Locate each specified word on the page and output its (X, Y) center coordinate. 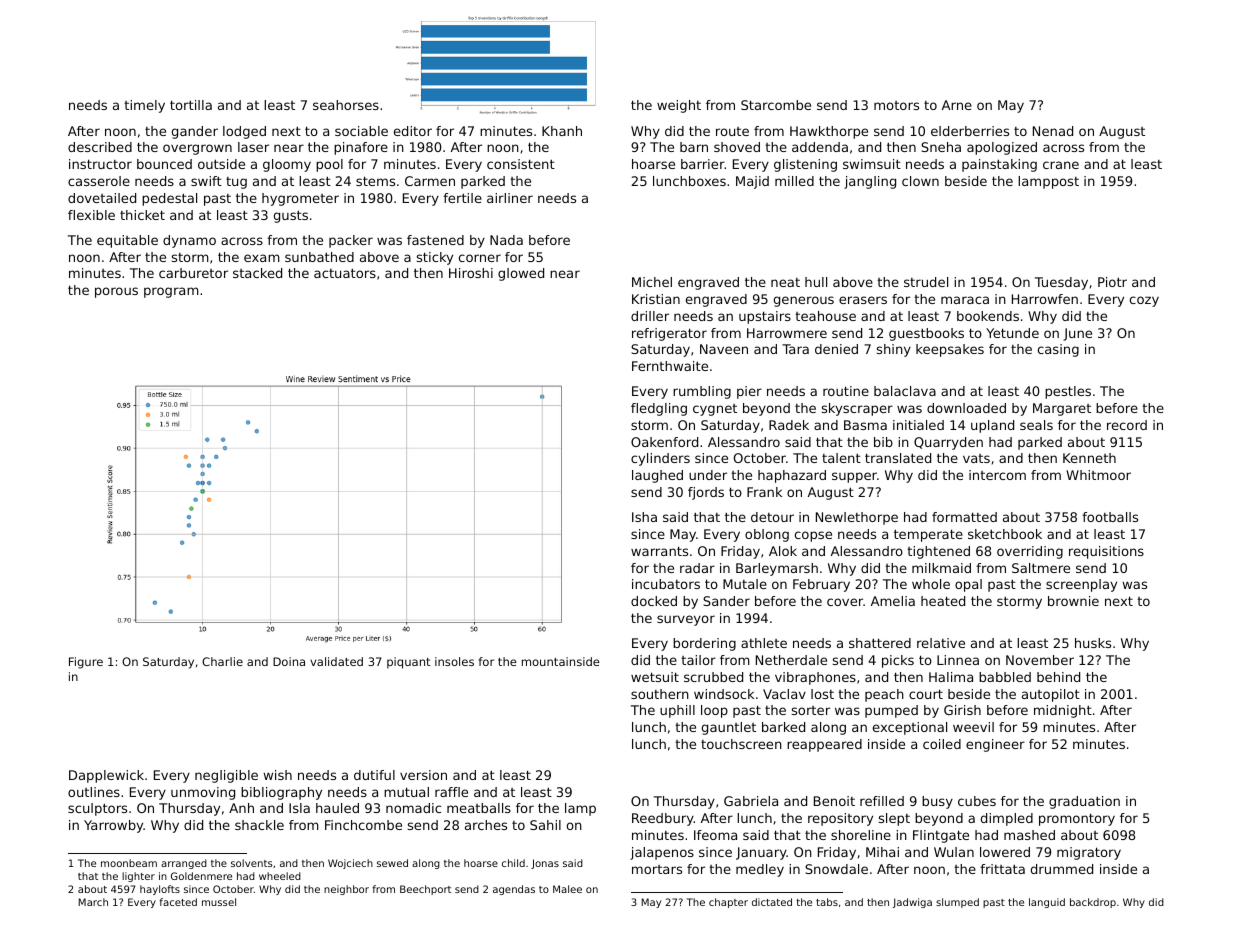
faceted (178, 902)
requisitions (1106, 552)
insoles (454, 661)
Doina (289, 661)
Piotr (1112, 282)
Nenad (1053, 131)
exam (262, 258)
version (423, 775)
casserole (99, 181)
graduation (1084, 802)
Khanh (562, 131)
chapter (728, 903)
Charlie (222, 661)
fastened (435, 240)
